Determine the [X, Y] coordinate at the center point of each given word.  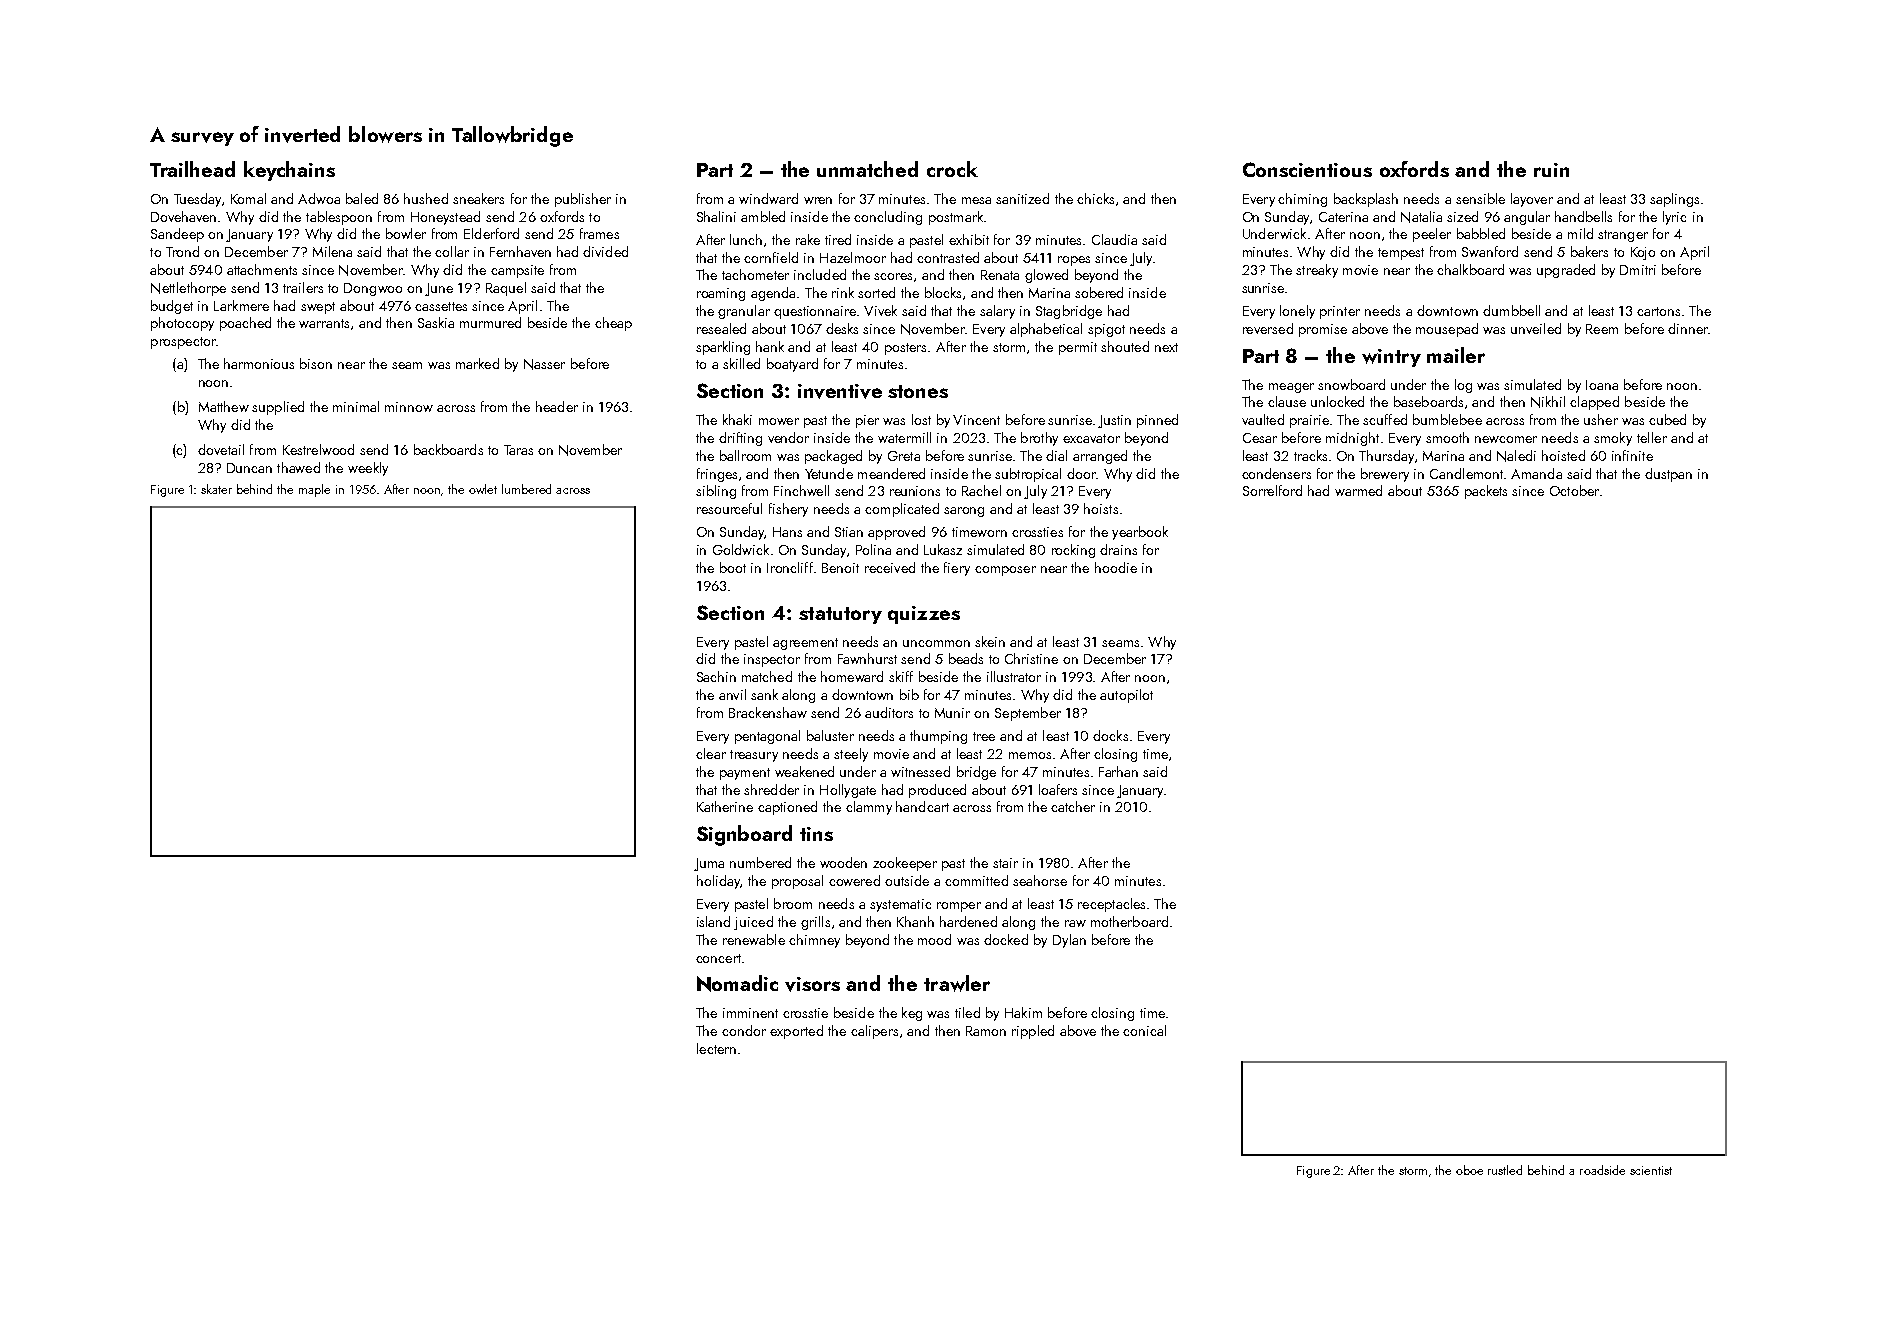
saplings [1674, 200]
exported [796, 1032]
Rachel [981, 490]
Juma [709, 864]
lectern [716, 1048]
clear [711, 753]
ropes [1074, 261]
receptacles [1111, 905]
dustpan [1668, 475]
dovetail [221, 449]
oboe [1469, 1170]
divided [605, 251]
